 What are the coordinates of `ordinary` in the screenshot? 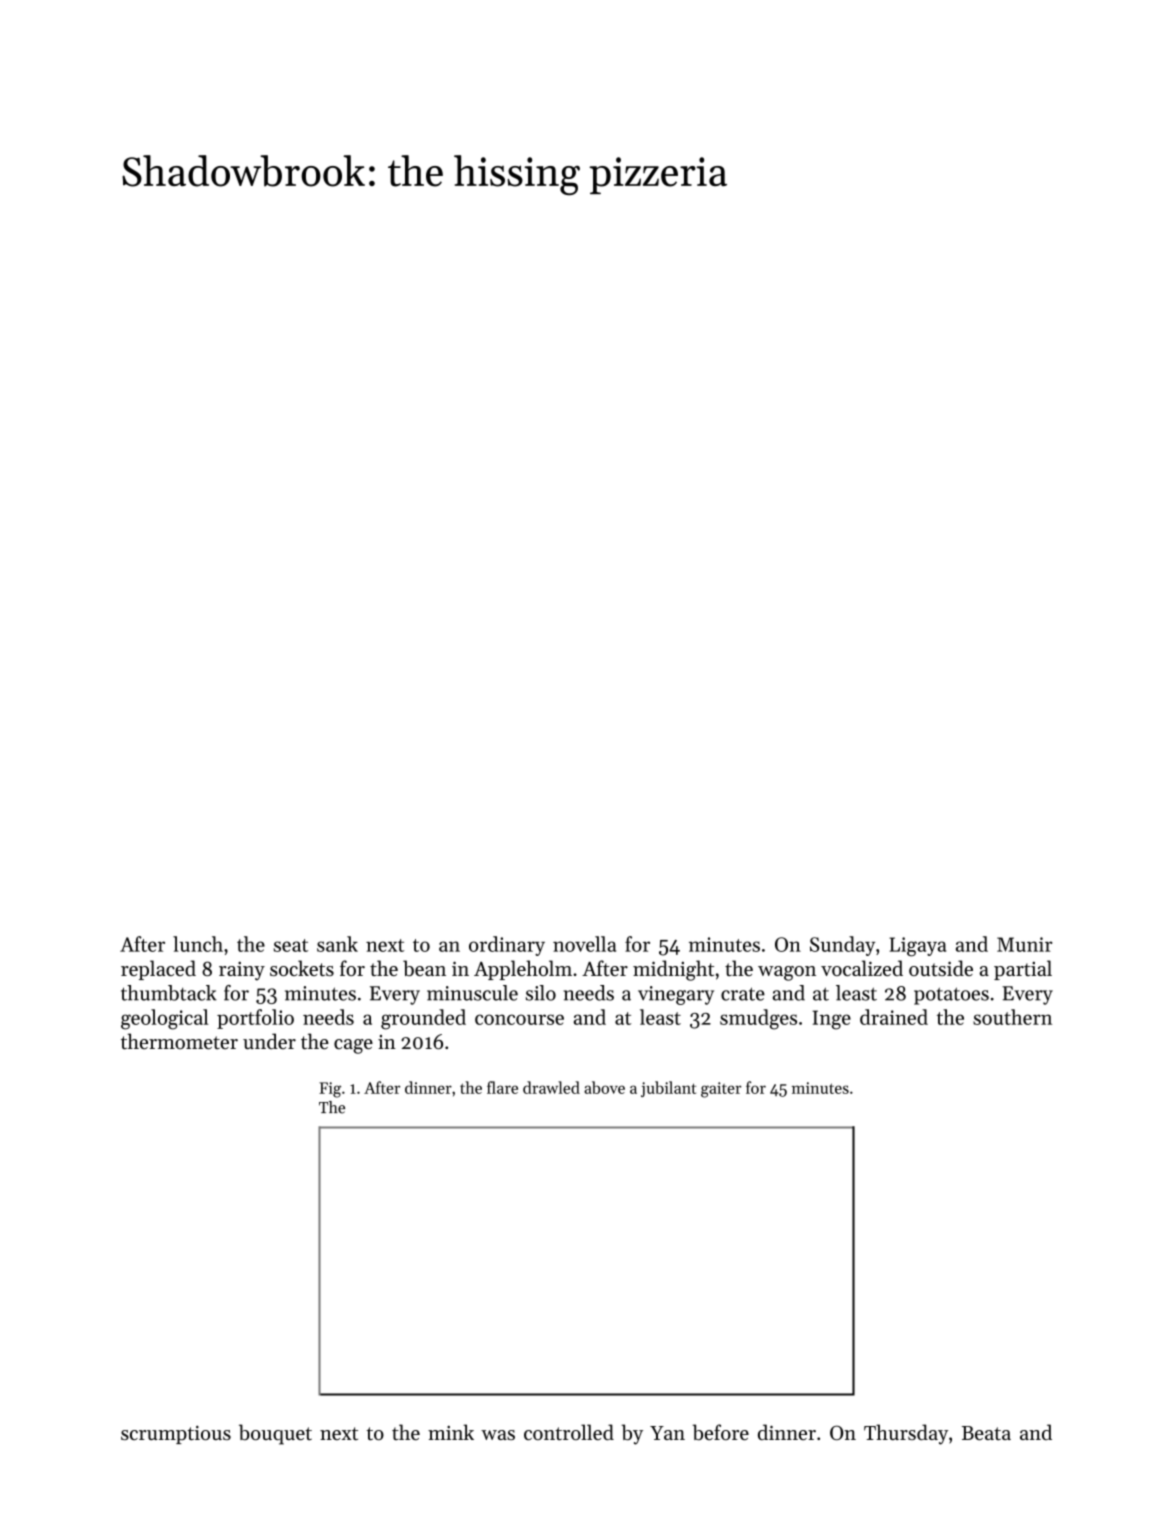 It's located at (507, 946).
